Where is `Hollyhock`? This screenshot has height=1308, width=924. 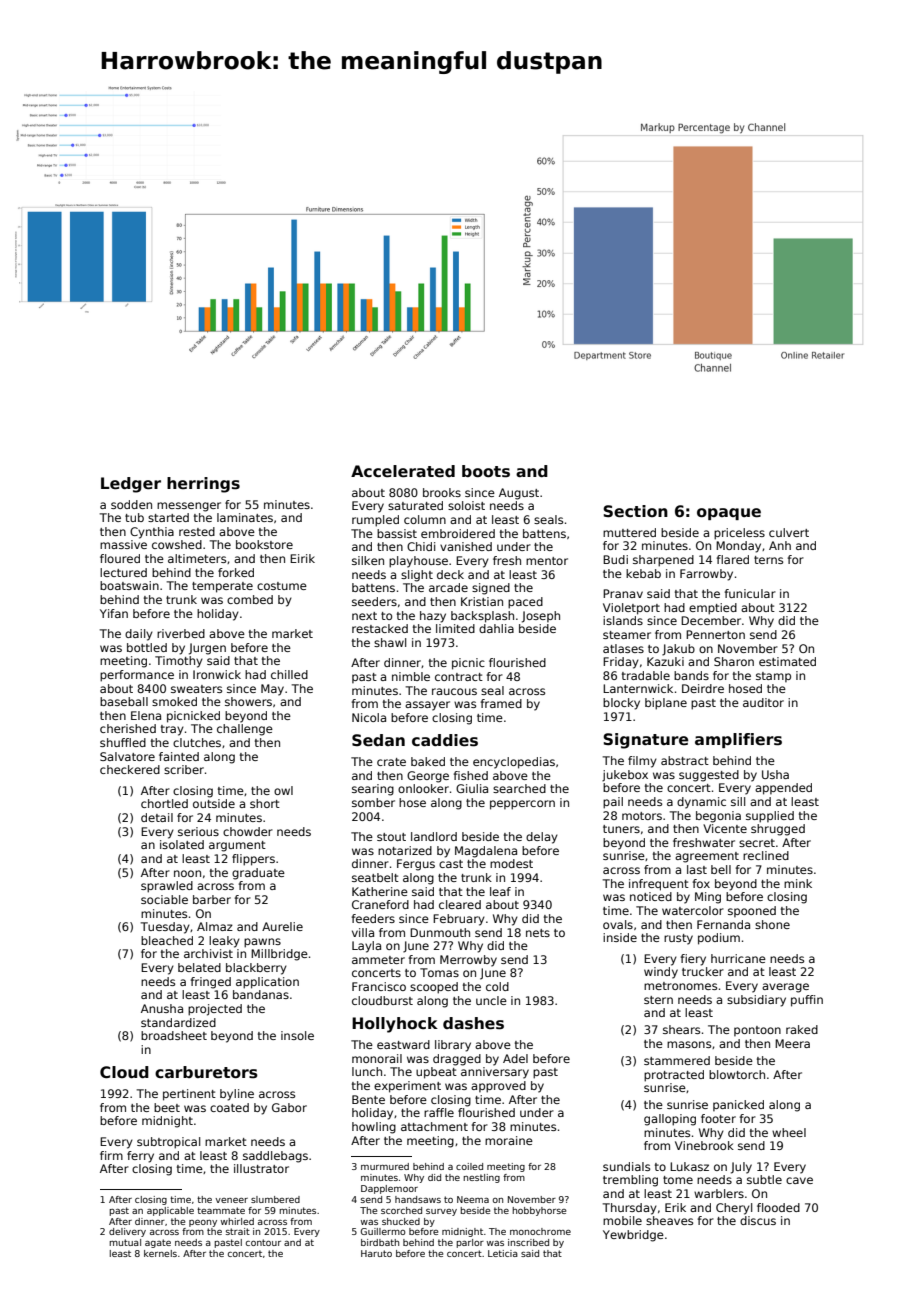 Hollyhock is located at coordinates (395, 1025).
